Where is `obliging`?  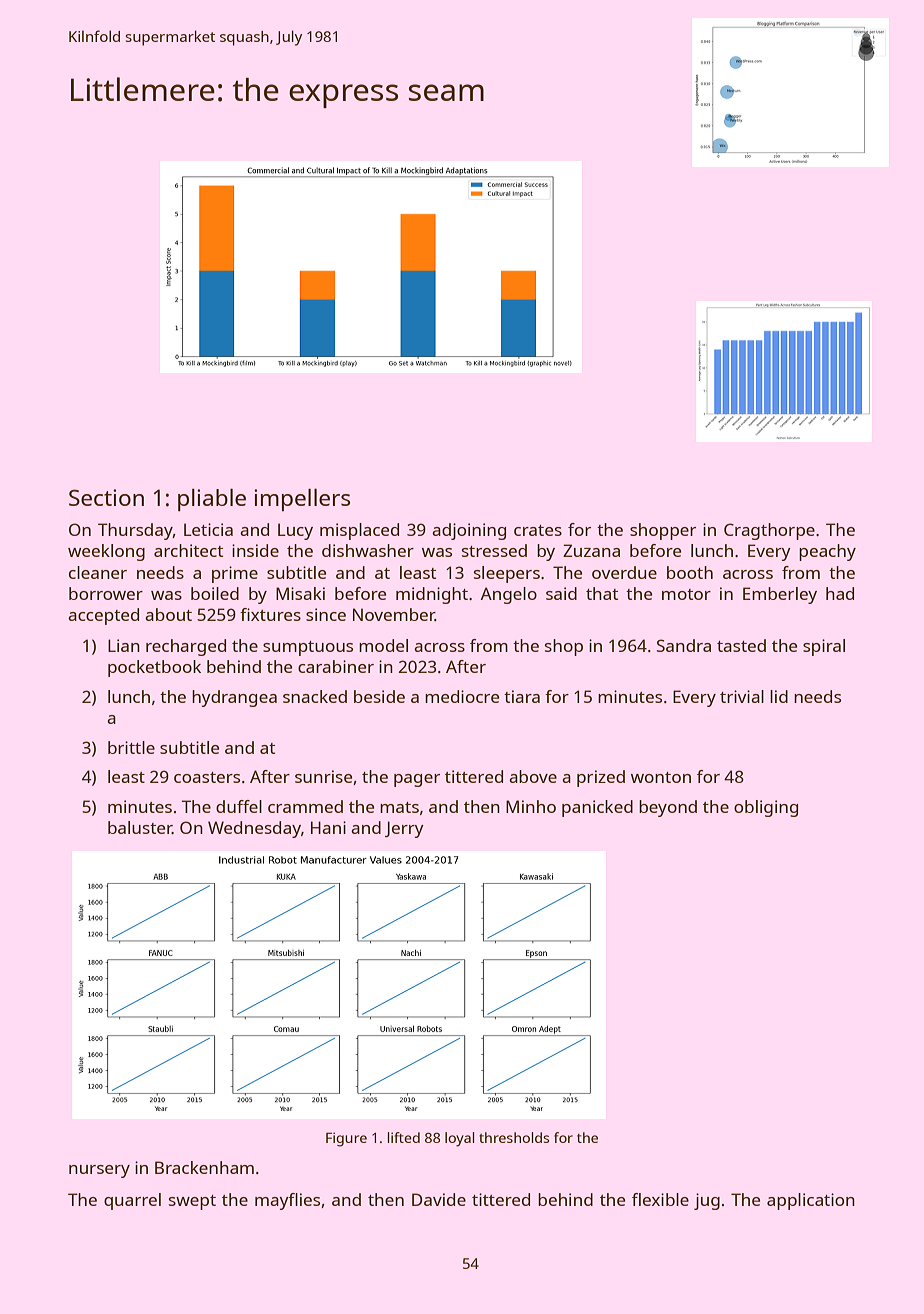 obliging is located at coordinates (766, 808).
